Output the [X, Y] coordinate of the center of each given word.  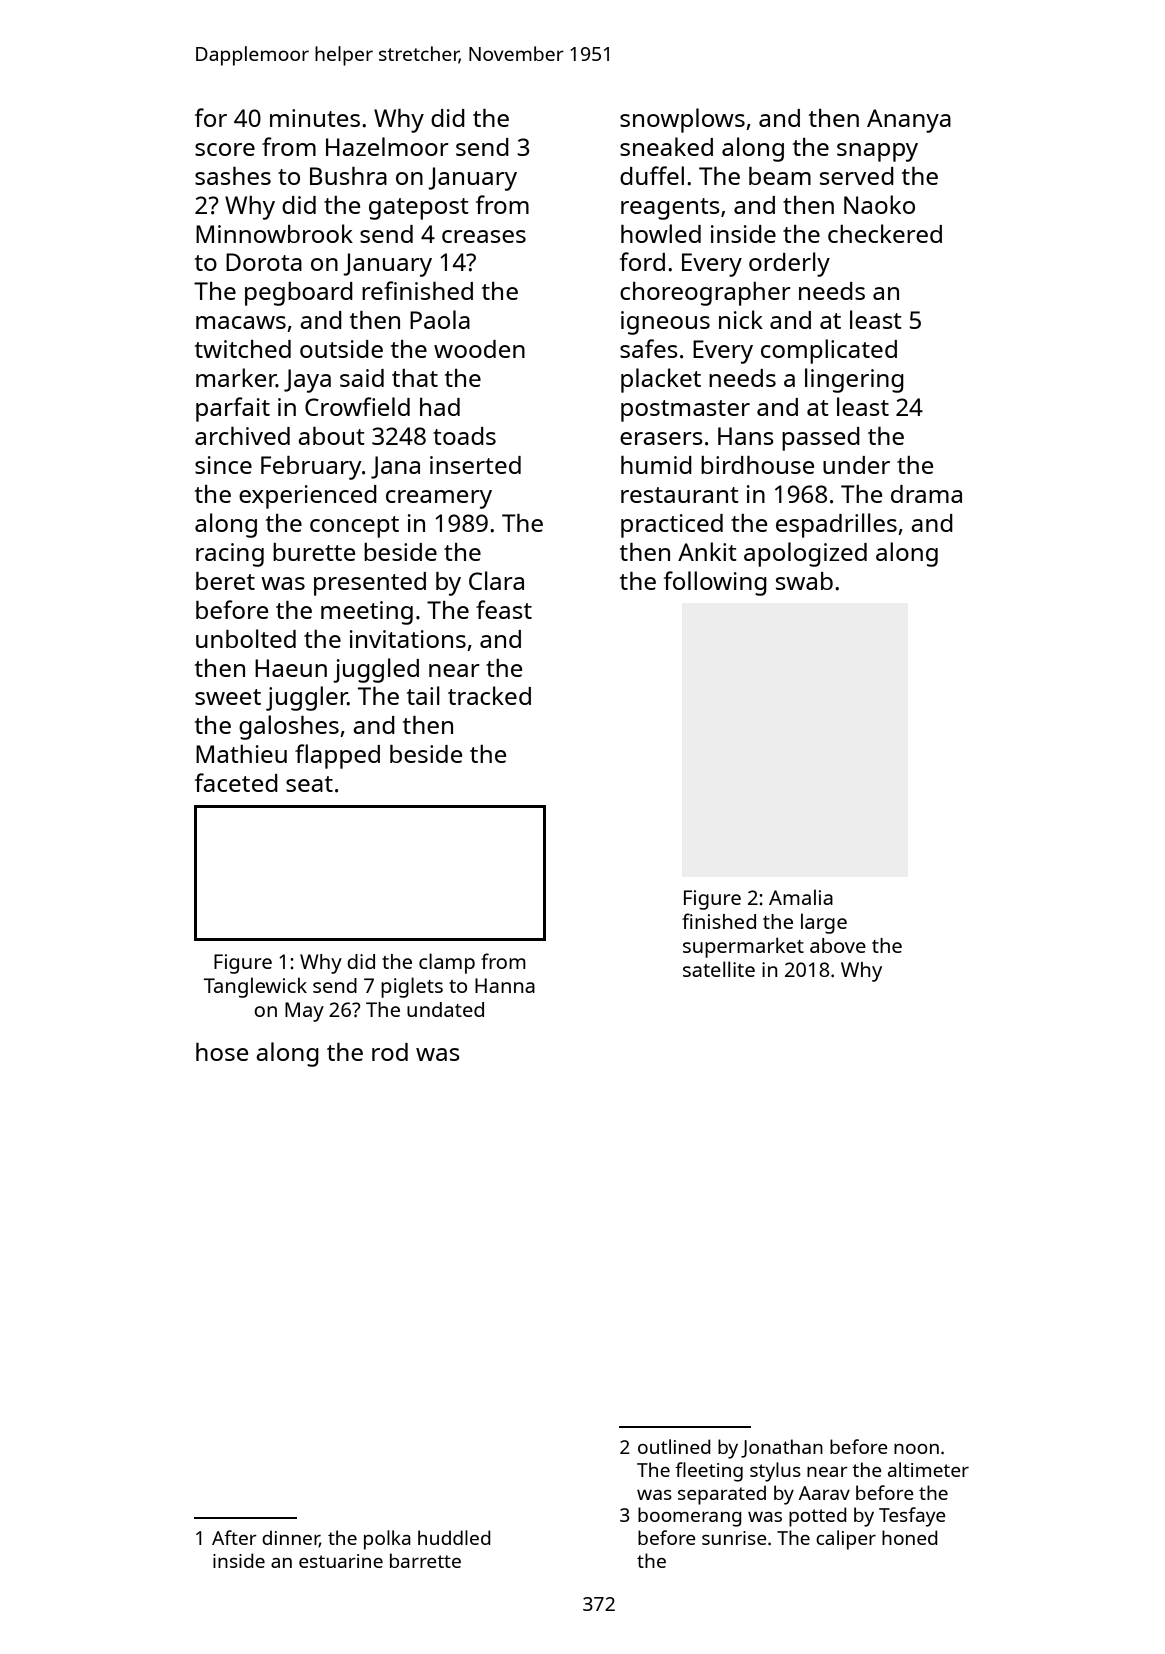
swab [804, 581]
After [234, 1537]
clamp [447, 963]
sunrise [734, 1538]
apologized [805, 554]
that [415, 378]
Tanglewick [255, 987]
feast [504, 609]
